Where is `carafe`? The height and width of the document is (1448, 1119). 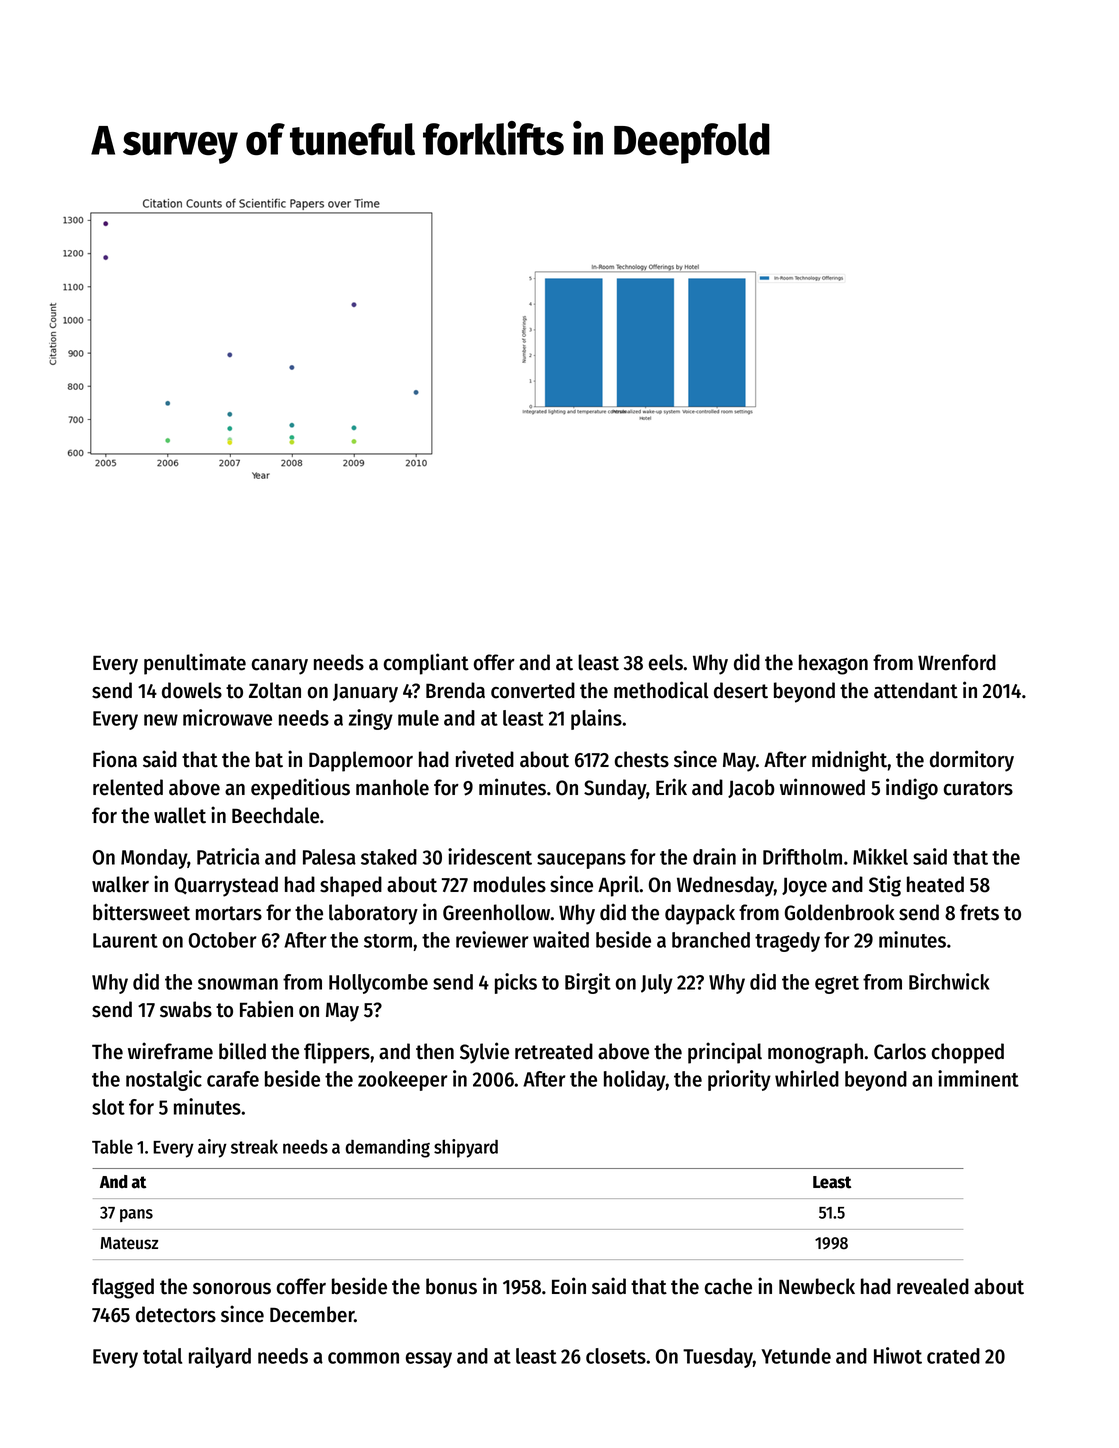
carafe is located at coordinates (233, 1079).
